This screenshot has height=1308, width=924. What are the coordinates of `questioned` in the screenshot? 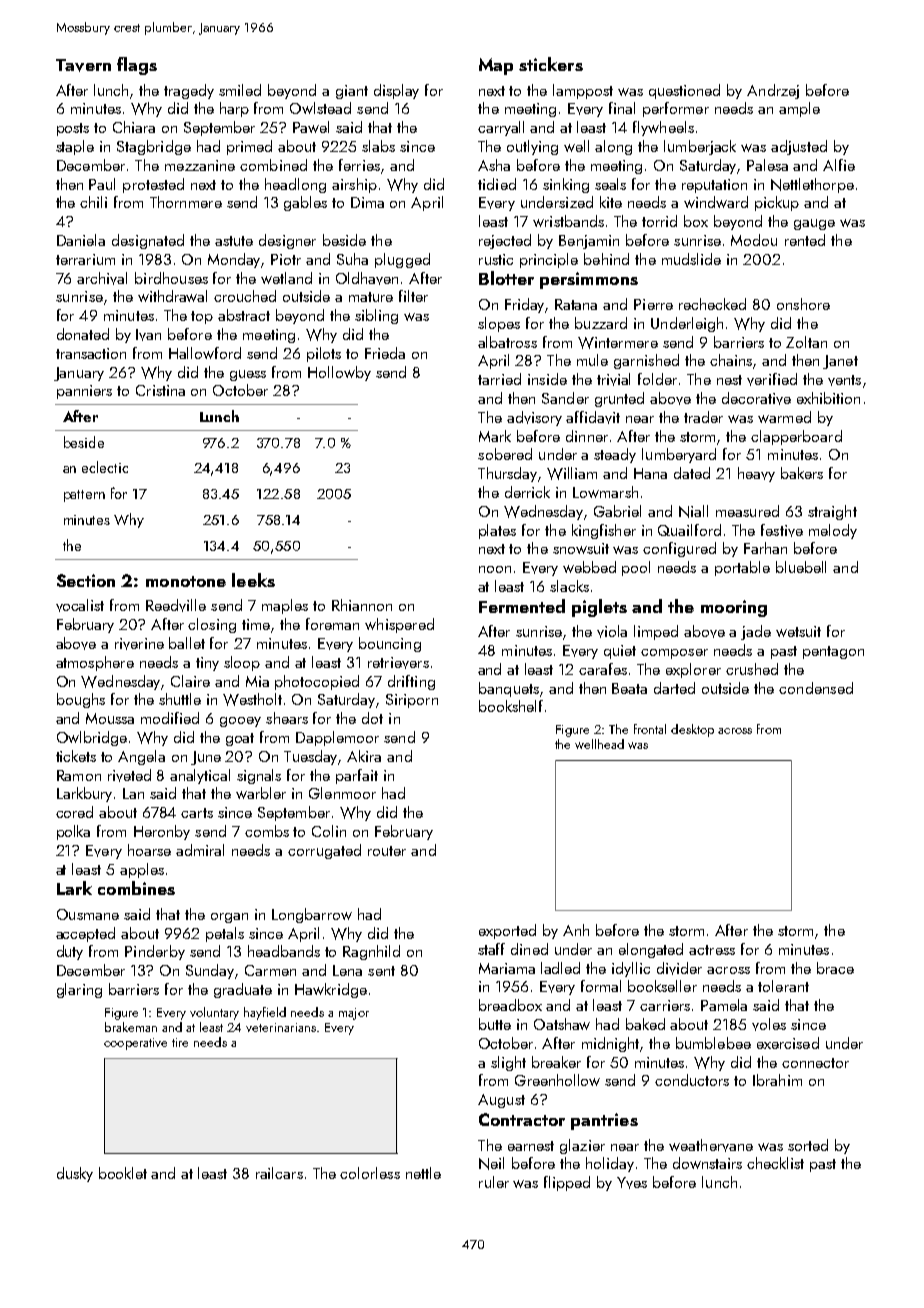 It's located at (684, 91).
